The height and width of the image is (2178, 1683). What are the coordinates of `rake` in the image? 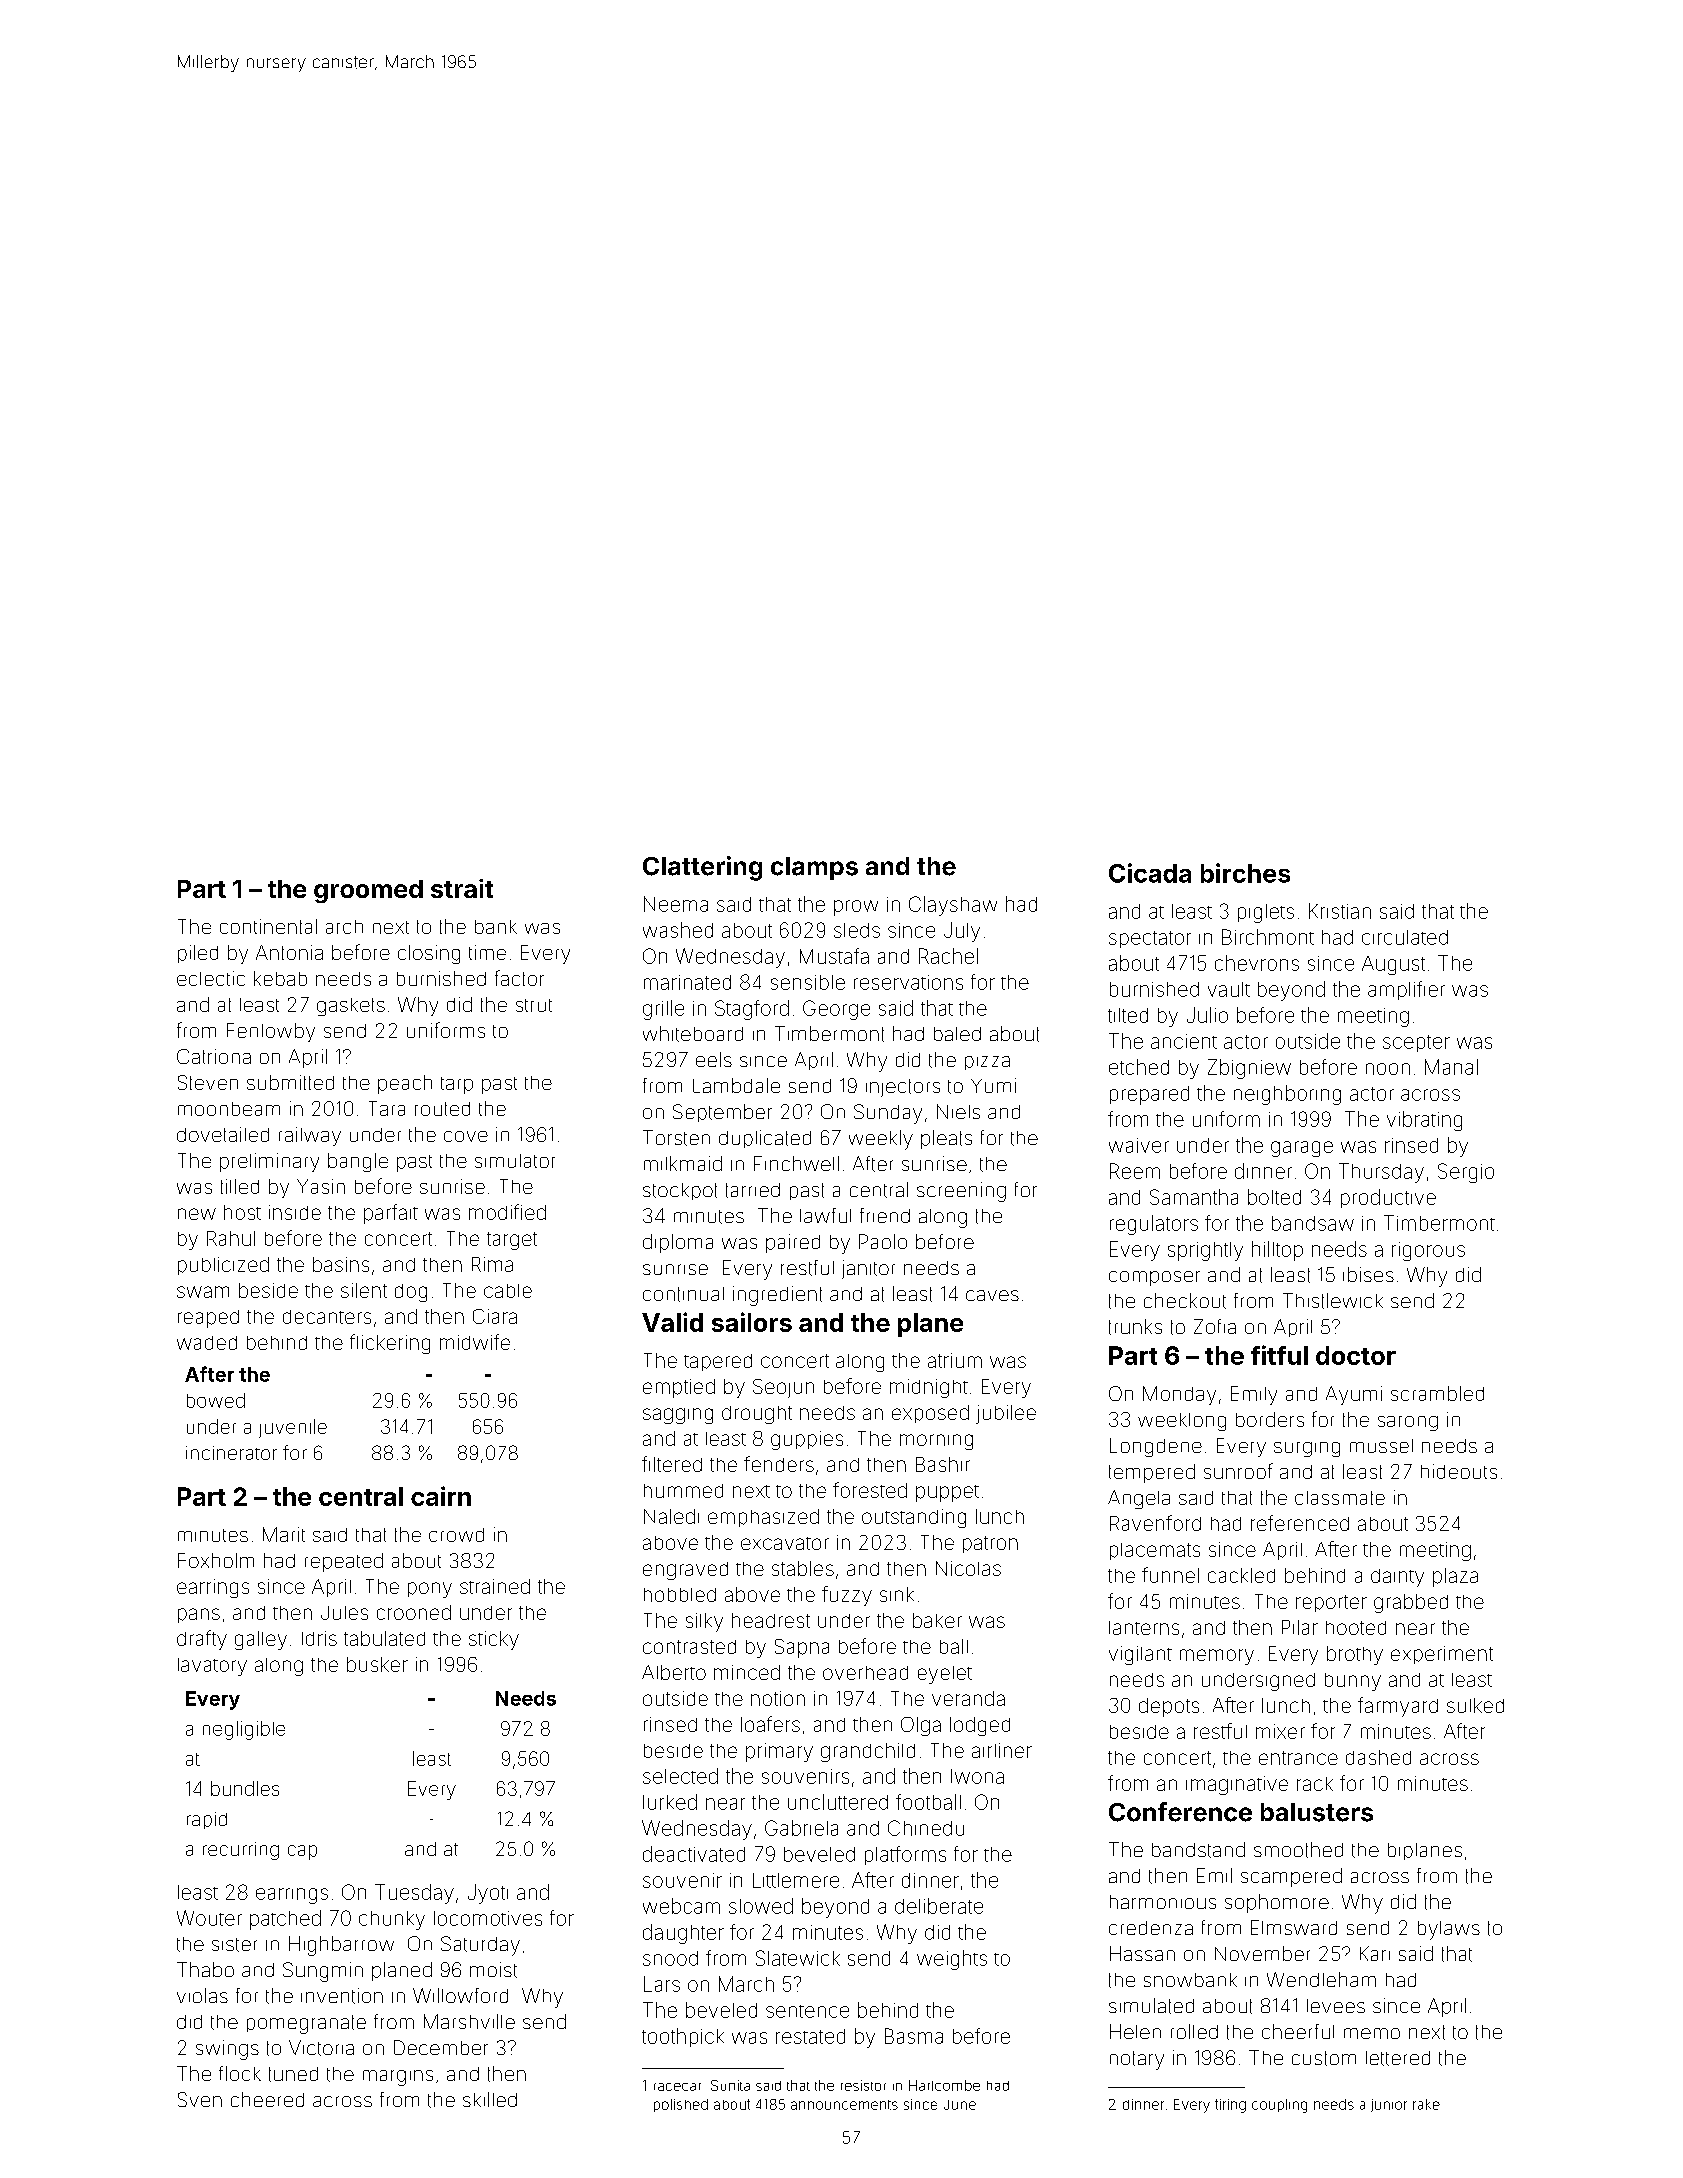 It's located at (1426, 2104).
